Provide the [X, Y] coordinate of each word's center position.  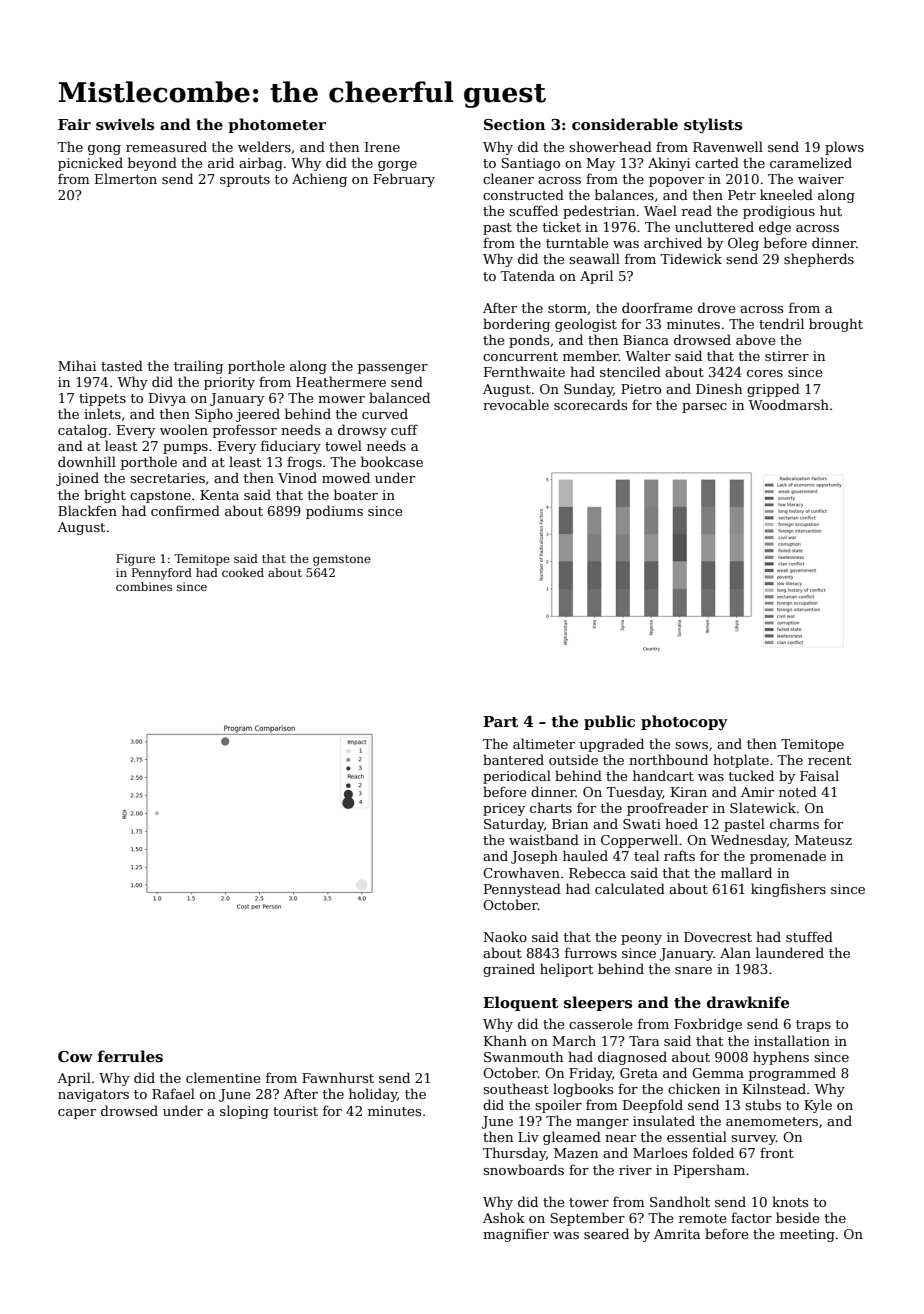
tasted [122, 365]
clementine [223, 1077]
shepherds [819, 260]
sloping [244, 1112]
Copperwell [639, 841]
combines [144, 586]
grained [509, 970]
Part [500, 721]
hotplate [741, 761]
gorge [397, 166]
